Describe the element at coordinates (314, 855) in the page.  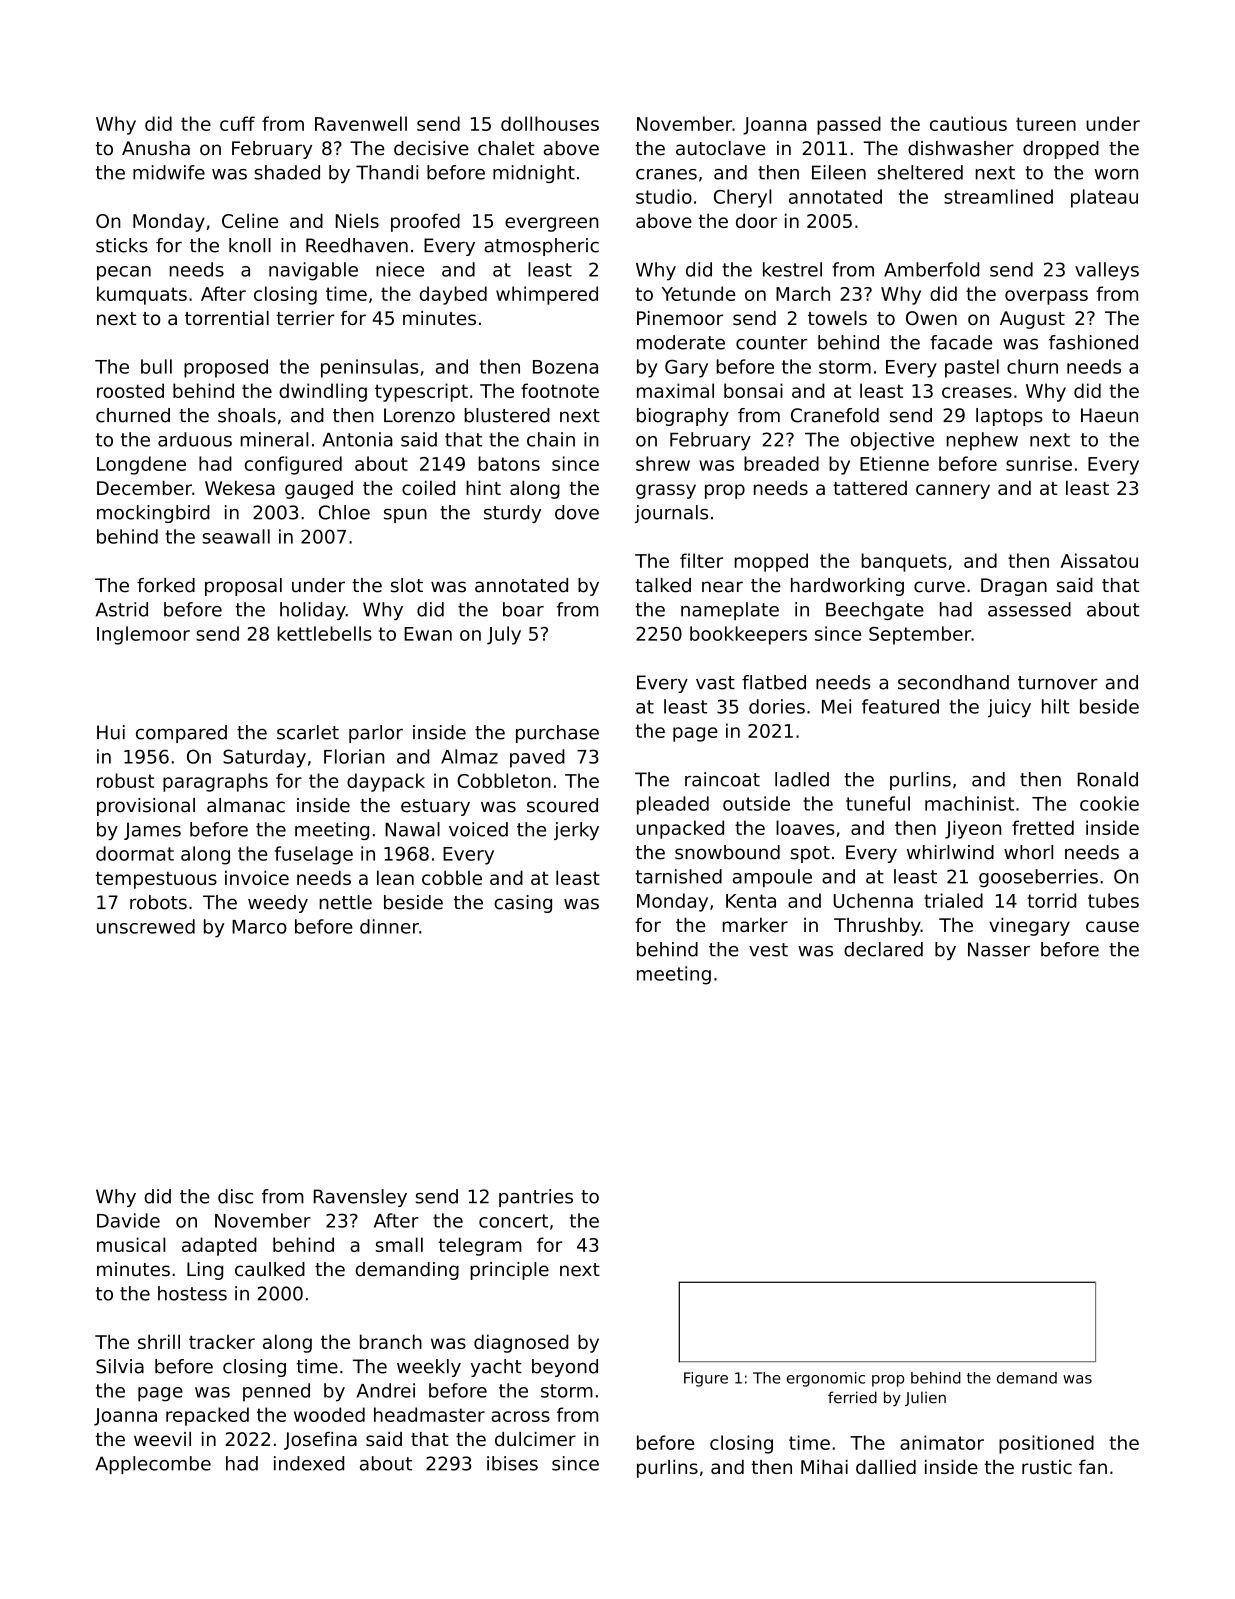
I see `fuselage` at that location.
